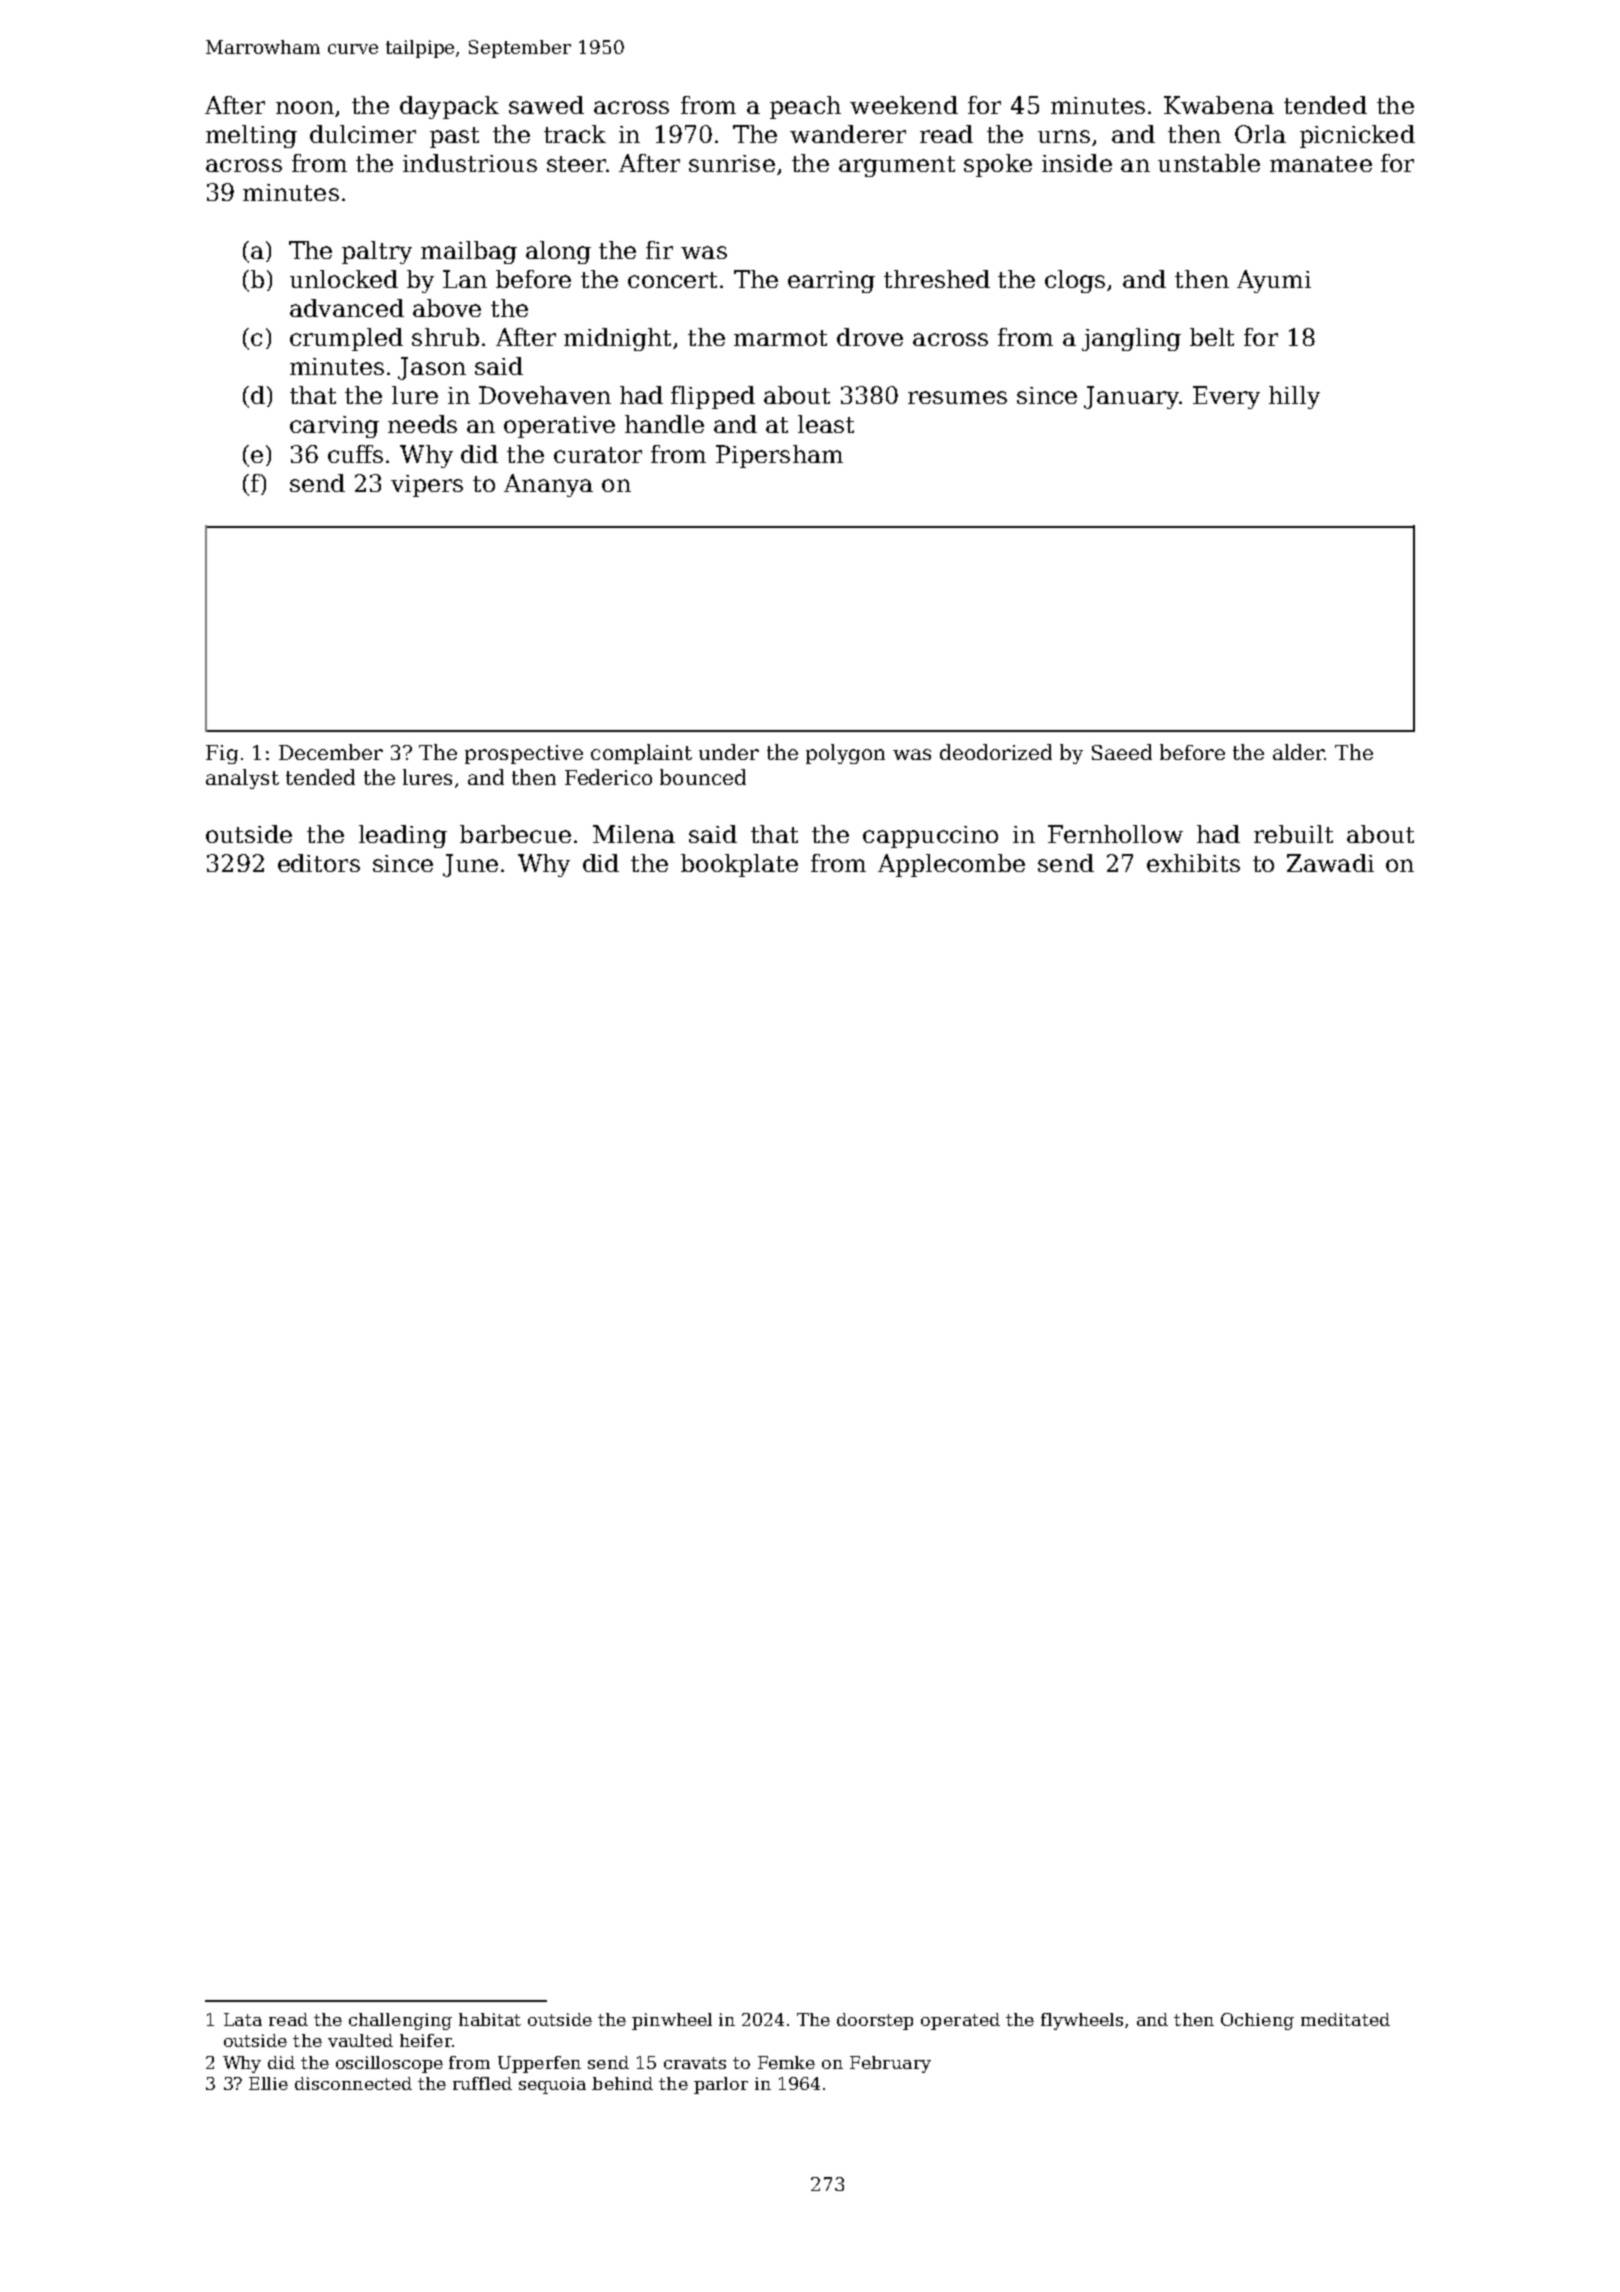 Image resolution: width=1620 pixels, height=2292 pixels. What do you see at coordinates (1330, 863) in the screenshot?
I see `Zawadi` at bounding box center [1330, 863].
